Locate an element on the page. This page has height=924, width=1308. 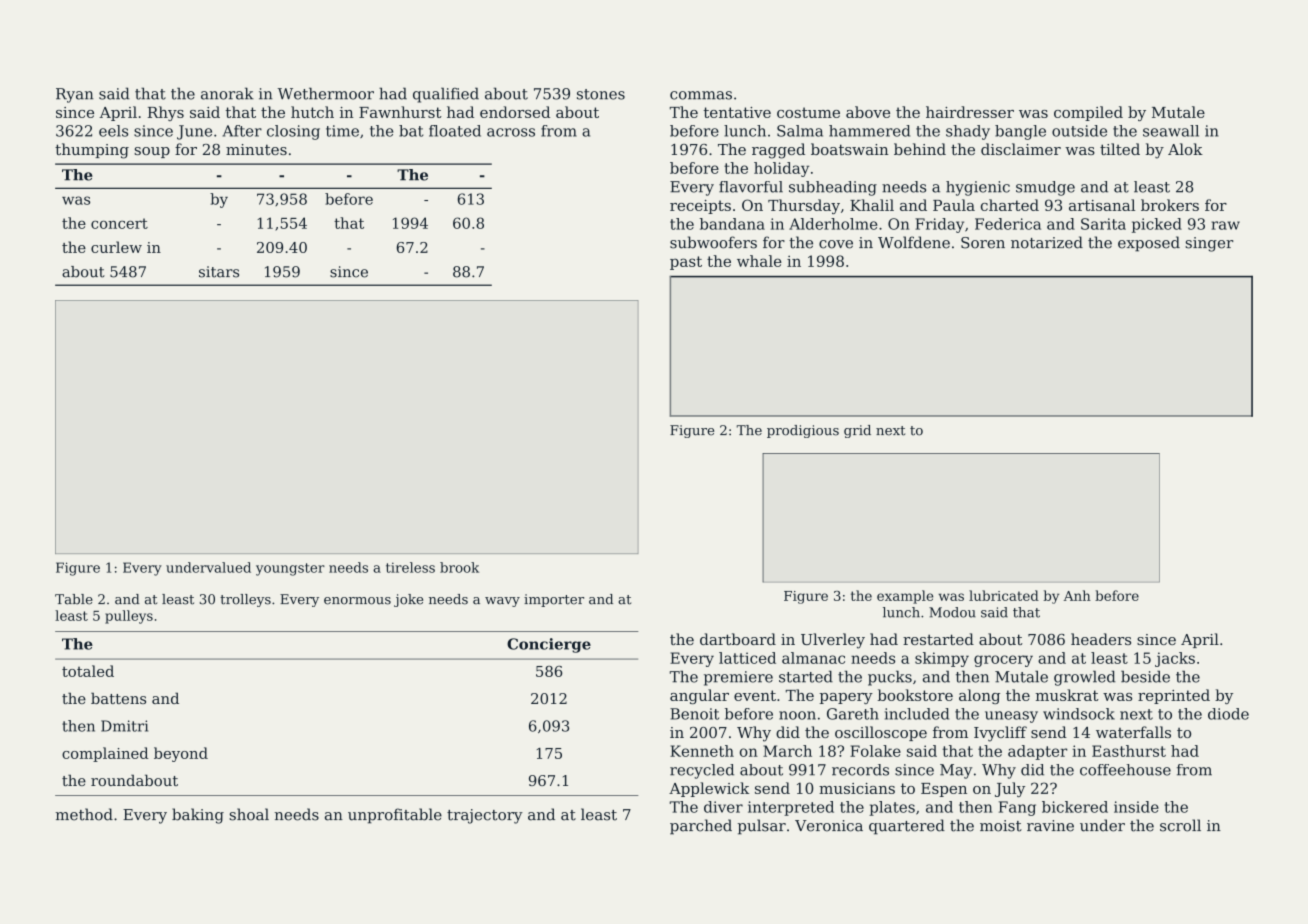
Kenneth is located at coordinates (702, 751).
